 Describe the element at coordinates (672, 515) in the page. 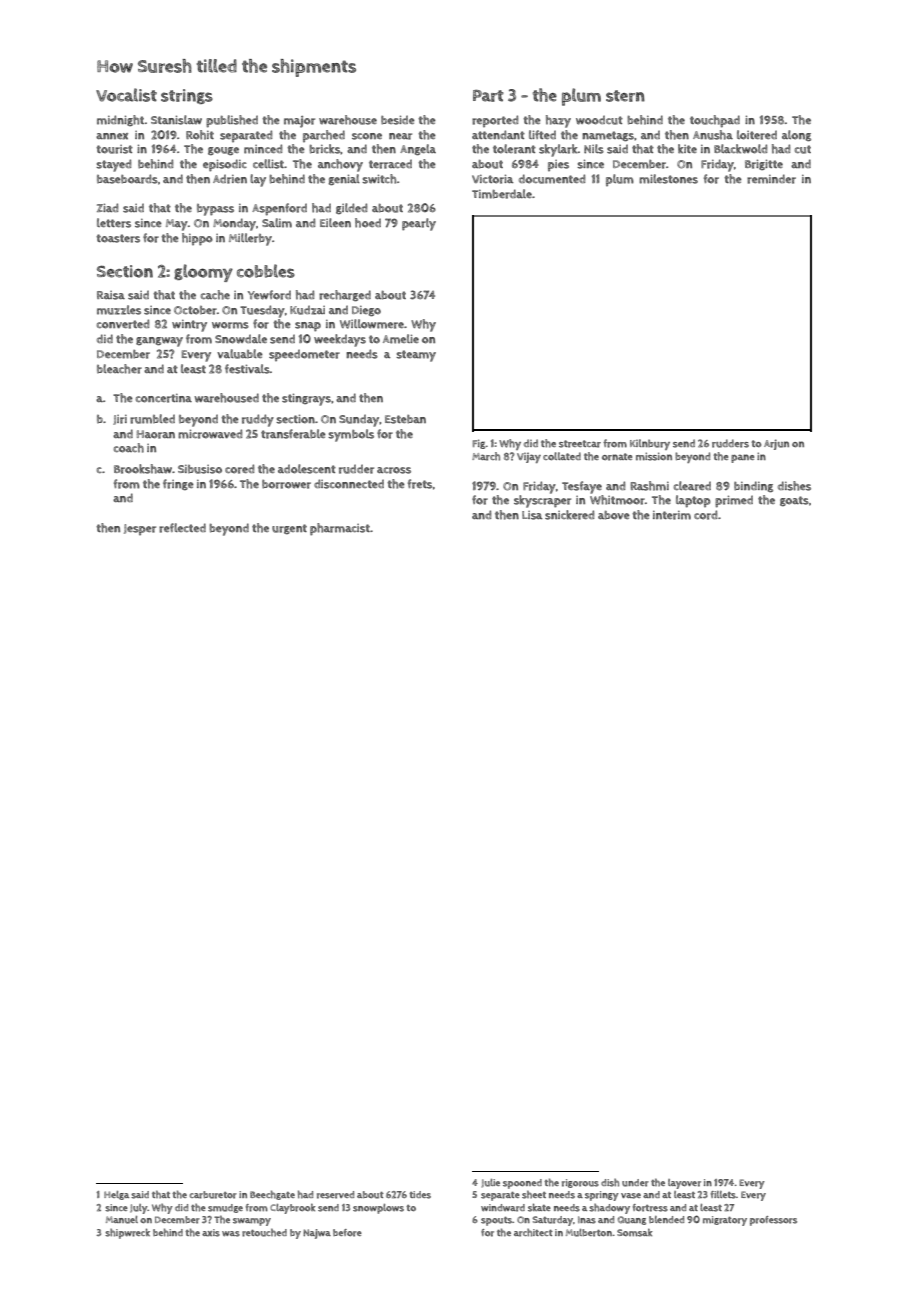

I see `interim` at that location.
